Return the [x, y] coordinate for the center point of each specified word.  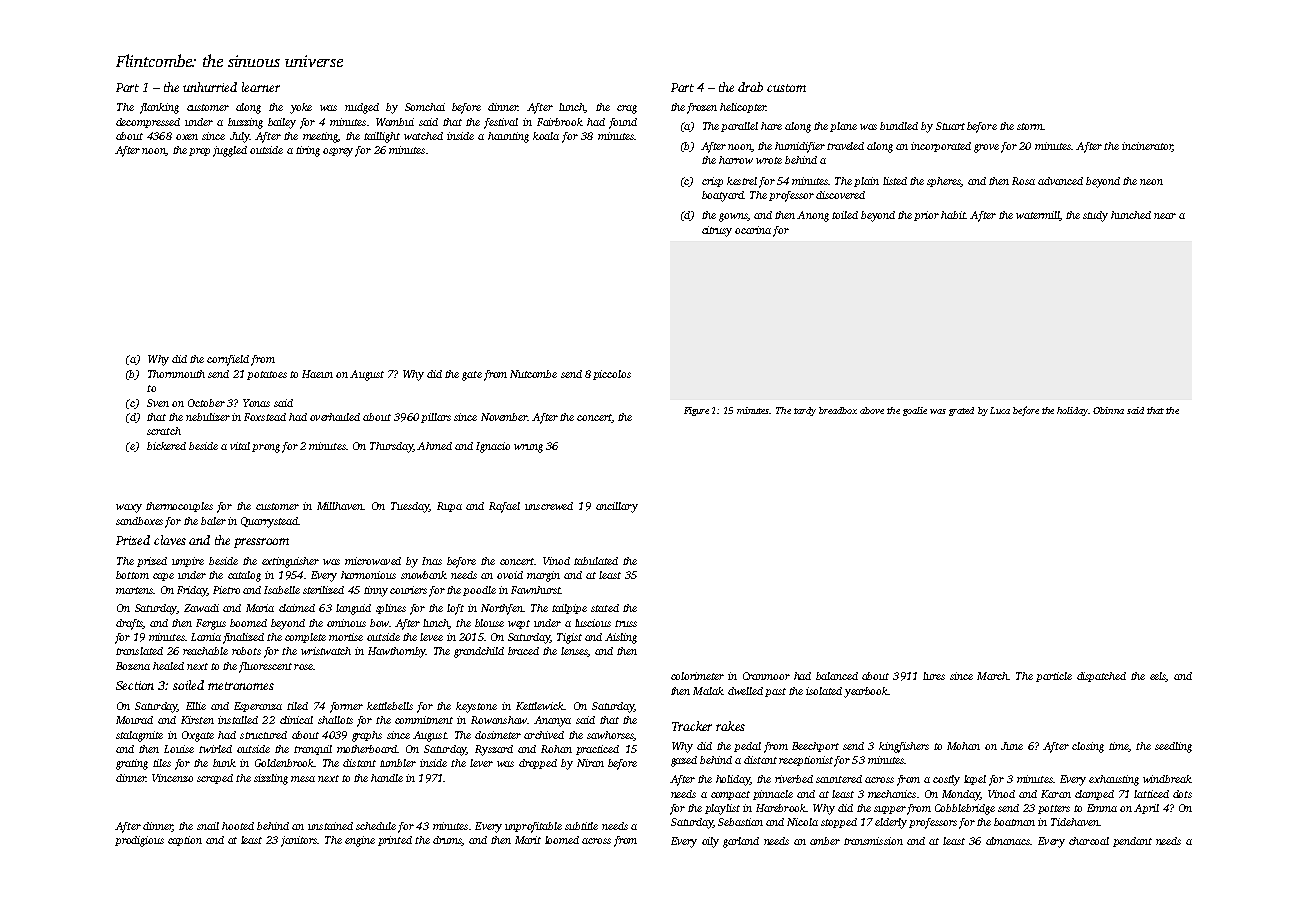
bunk [224, 763]
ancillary [617, 507]
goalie [915, 411]
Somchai [425, 107]
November [504, 417]
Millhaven [340, 506]
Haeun [317, 374]
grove [986, 148]
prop [199, 152]
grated [961, 411]
